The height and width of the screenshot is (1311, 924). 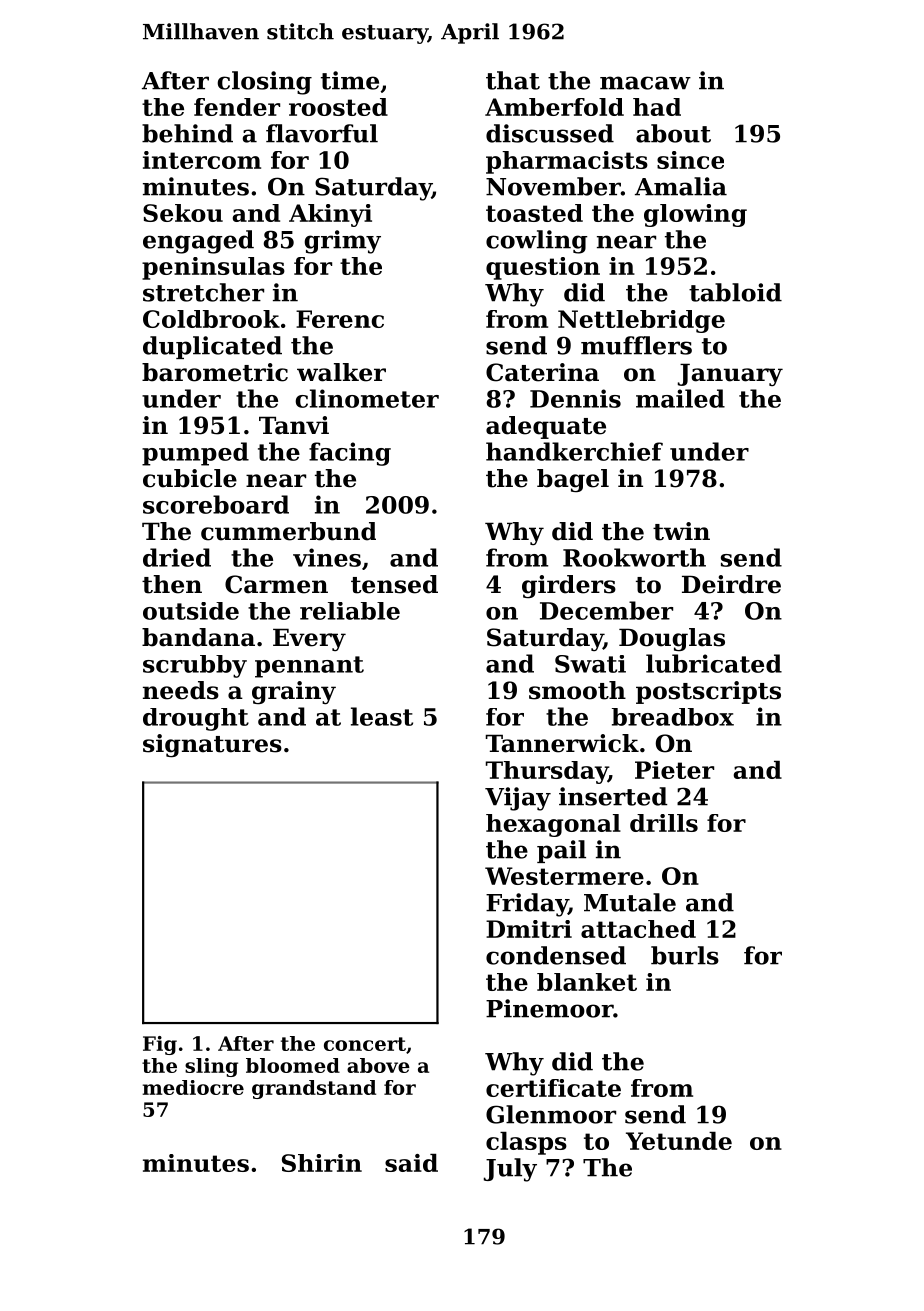 What do you see at coordinates (193, 1087) in the screenshot?
I see `mediocre` at bounding box center [193, 1087].
